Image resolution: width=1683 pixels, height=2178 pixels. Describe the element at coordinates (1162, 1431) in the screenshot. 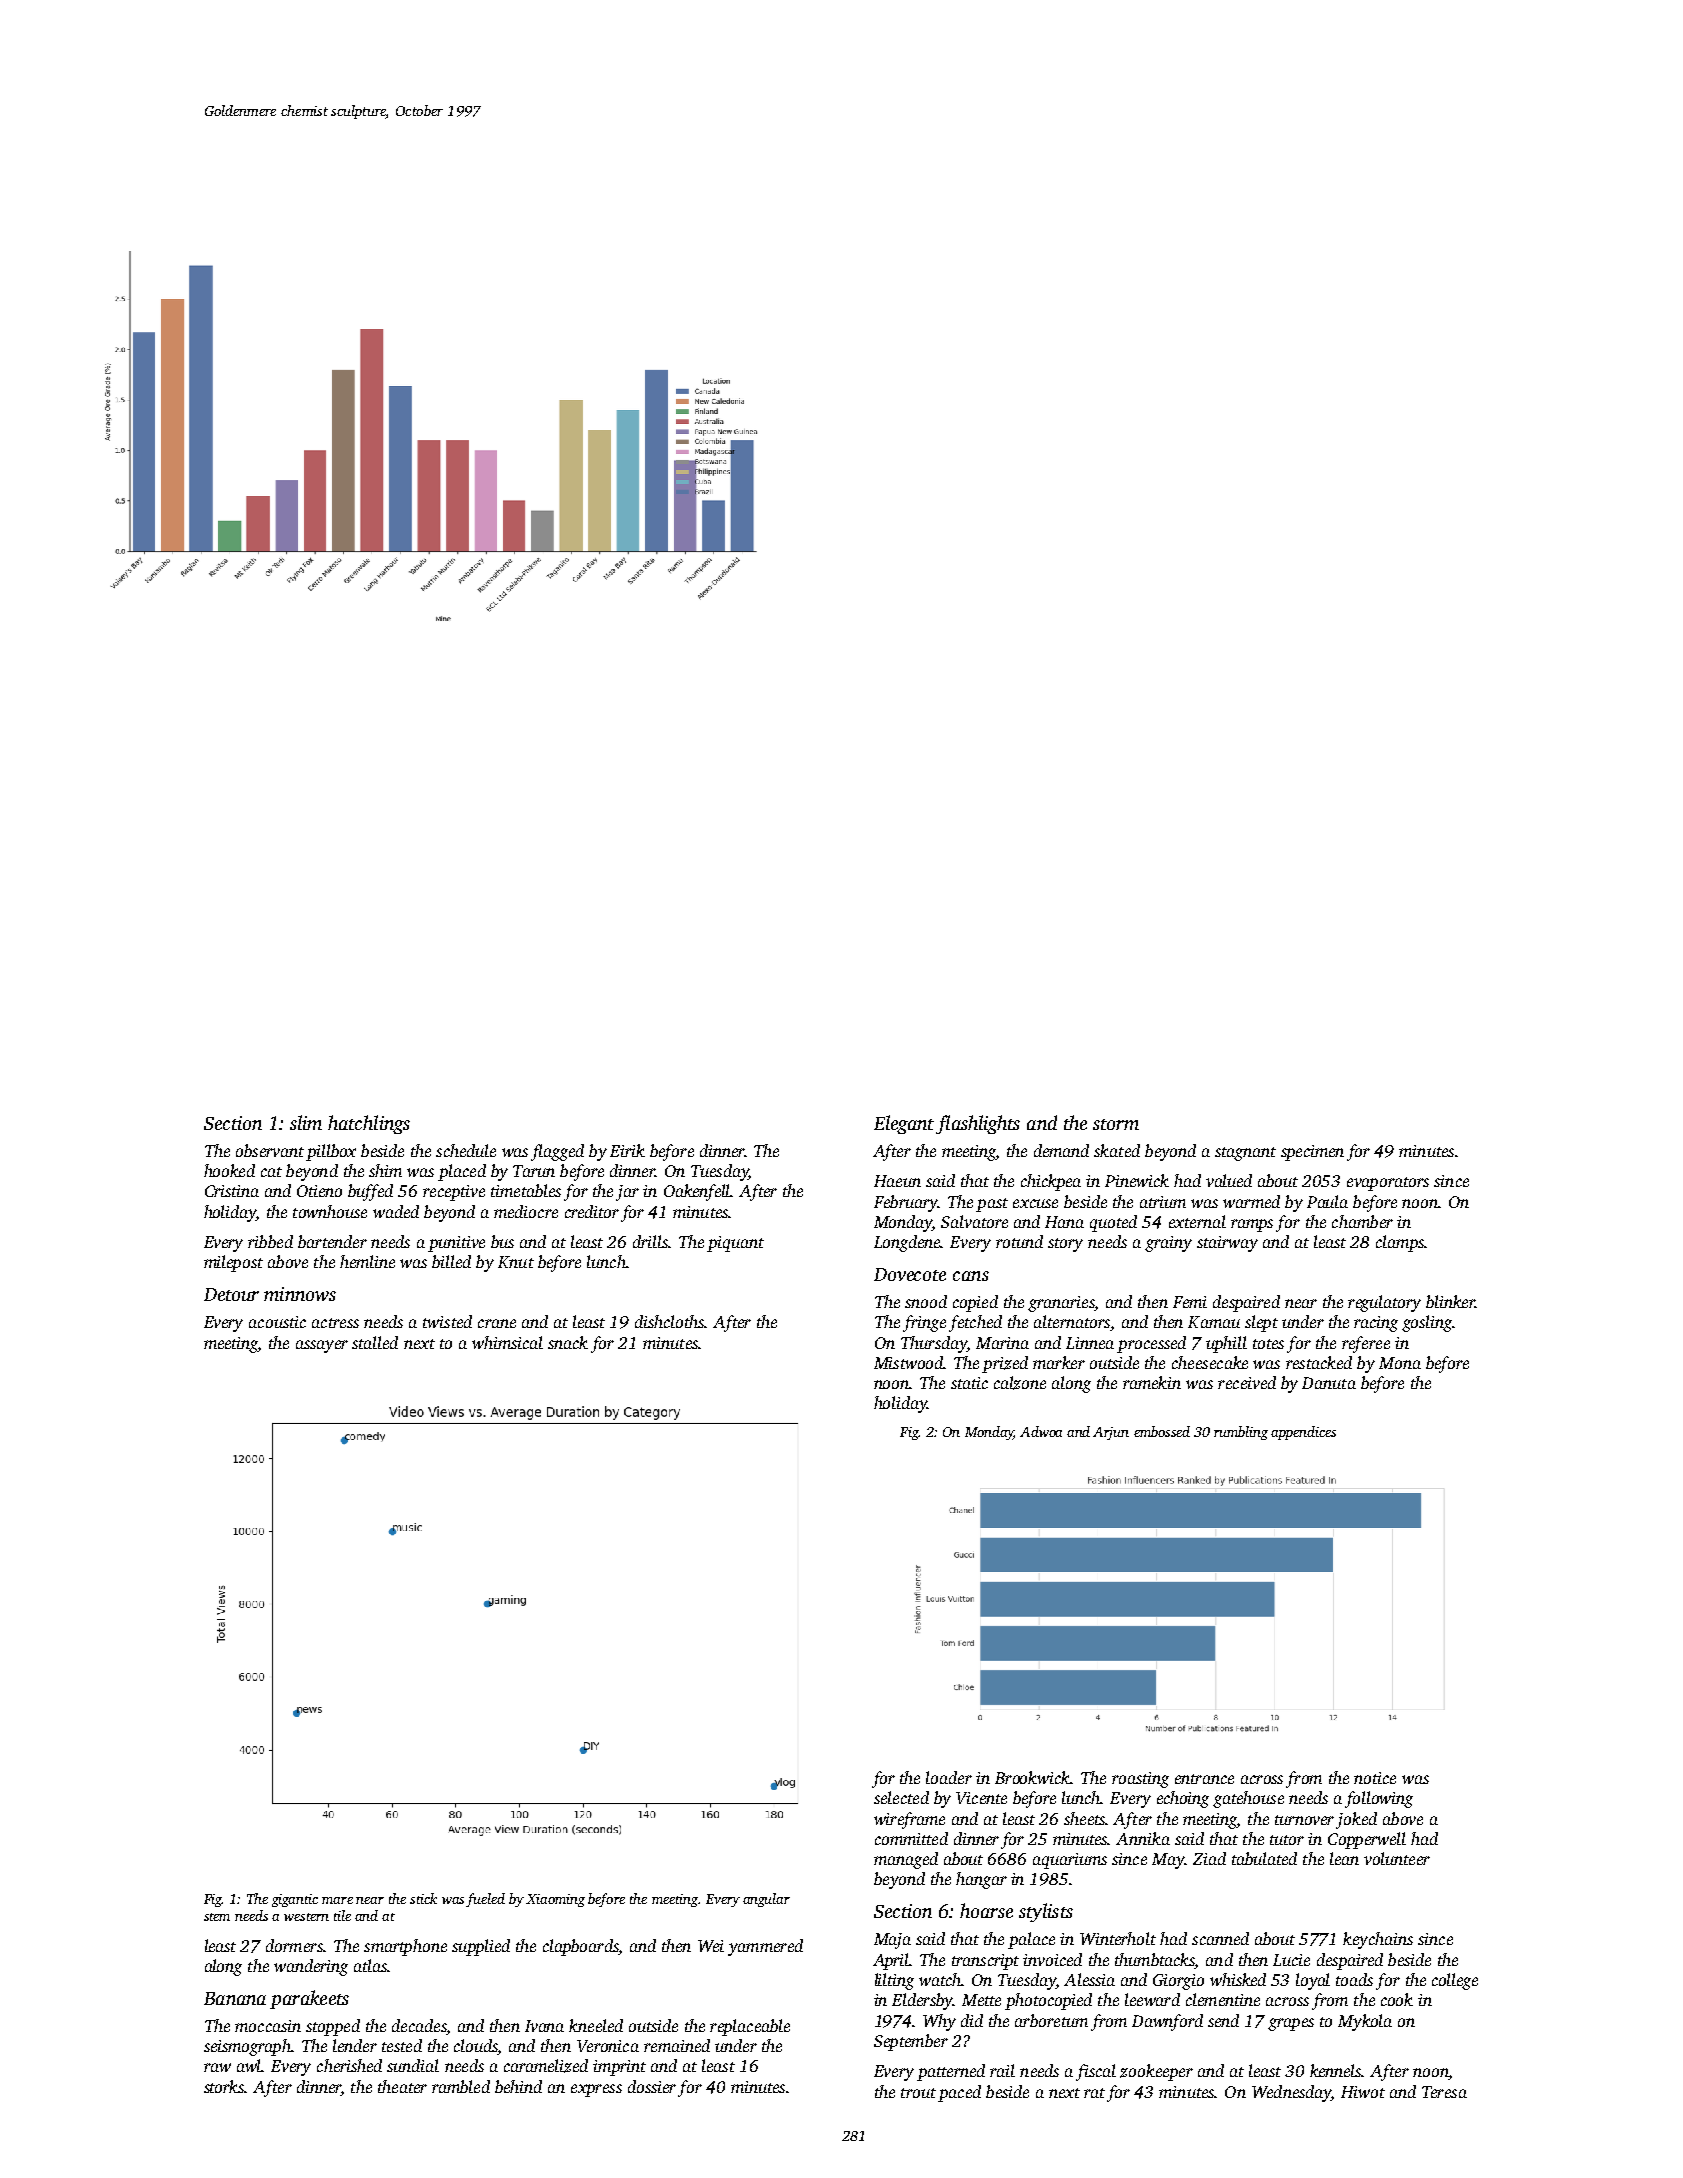

I see `embossed` at that location.
